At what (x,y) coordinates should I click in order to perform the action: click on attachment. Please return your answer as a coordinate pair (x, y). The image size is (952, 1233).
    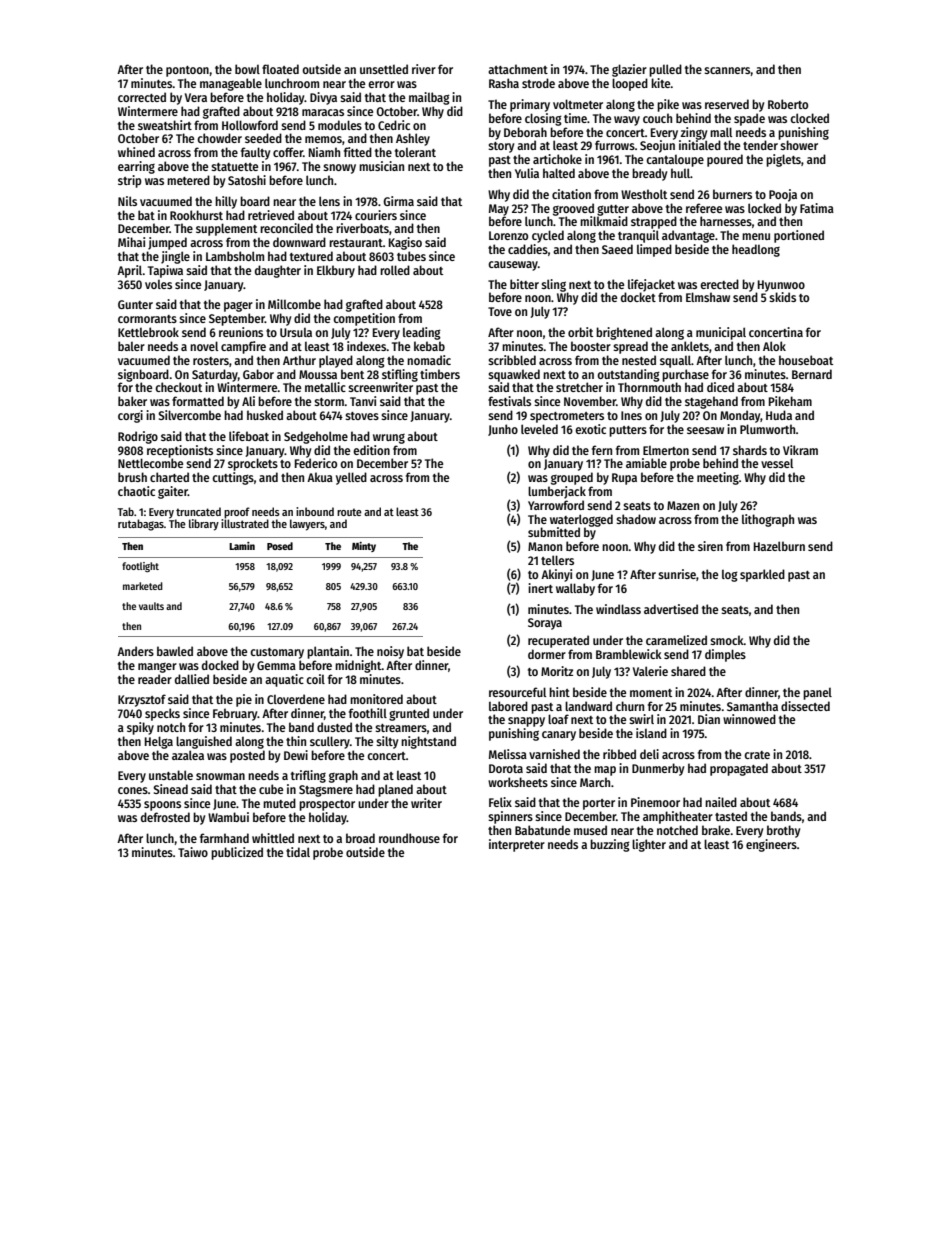
    Looking at the image, I should click on (518, 69).
